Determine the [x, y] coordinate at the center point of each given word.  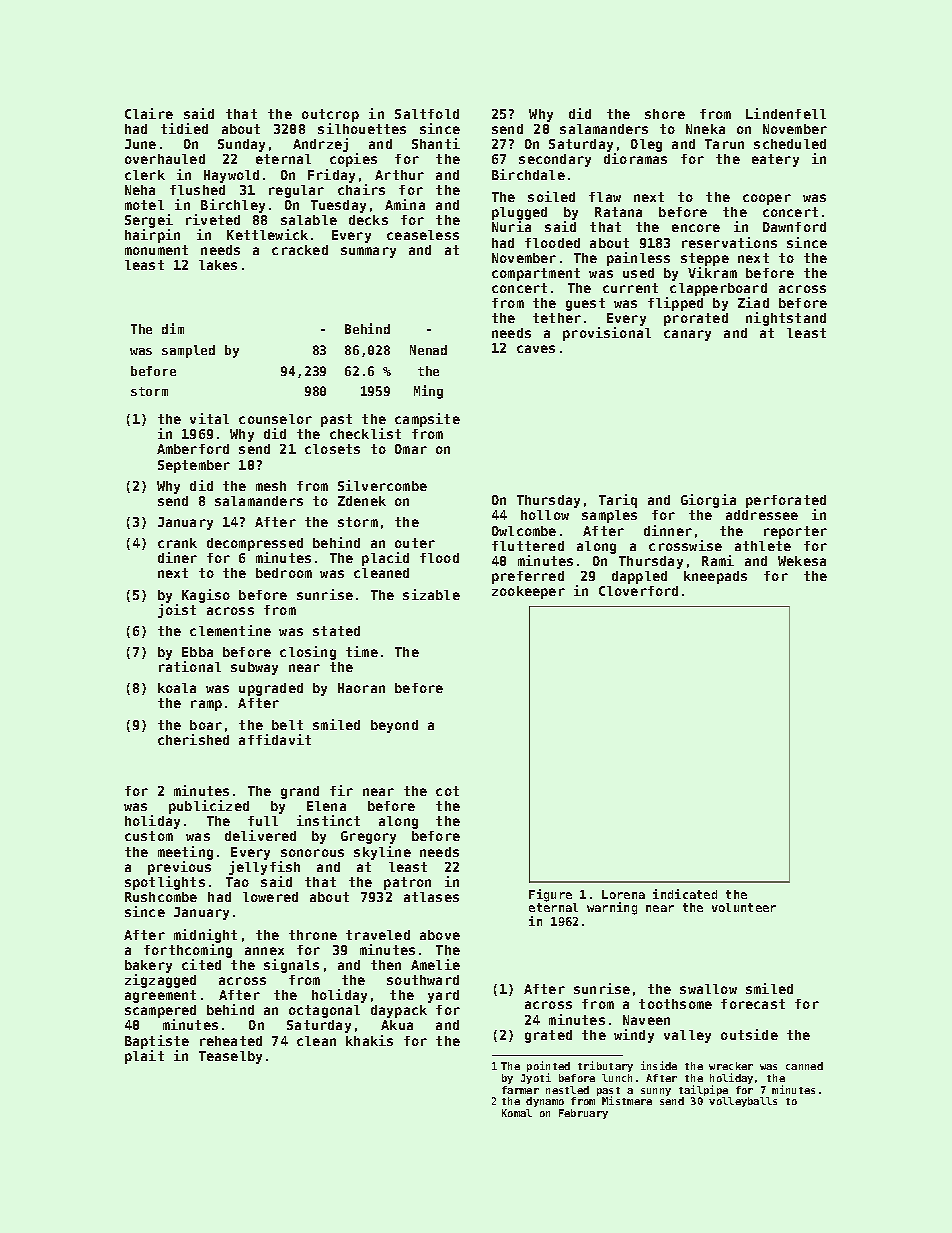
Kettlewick [267, 234]
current [630, 288]
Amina [405, 204]
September [194, 466]
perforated [786, 501]
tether [557, 318]
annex [264, 951]
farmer [520, 1090]
